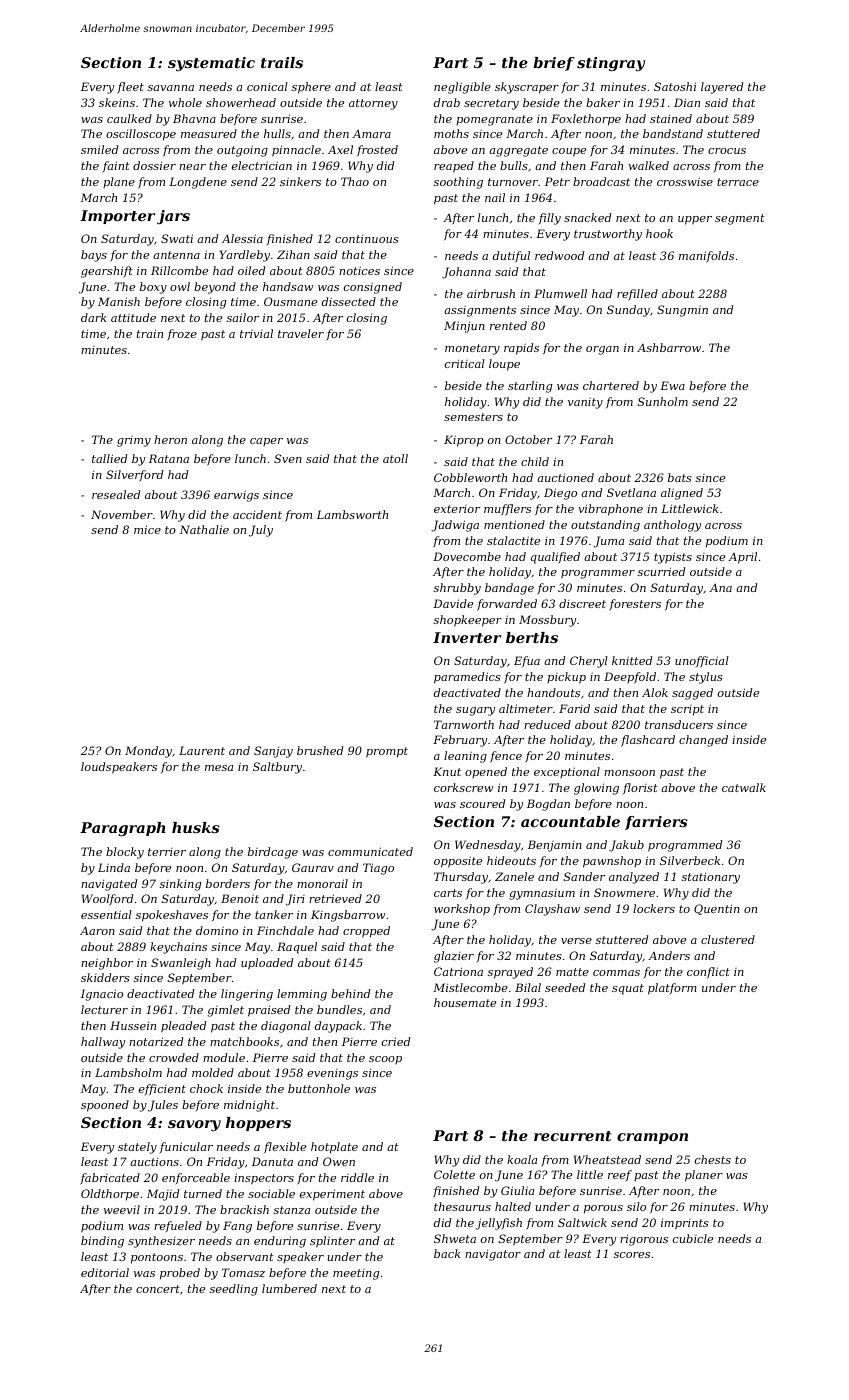  Describe the element at coordinates (117, 102) in the page. I see `skeins` at that location.
